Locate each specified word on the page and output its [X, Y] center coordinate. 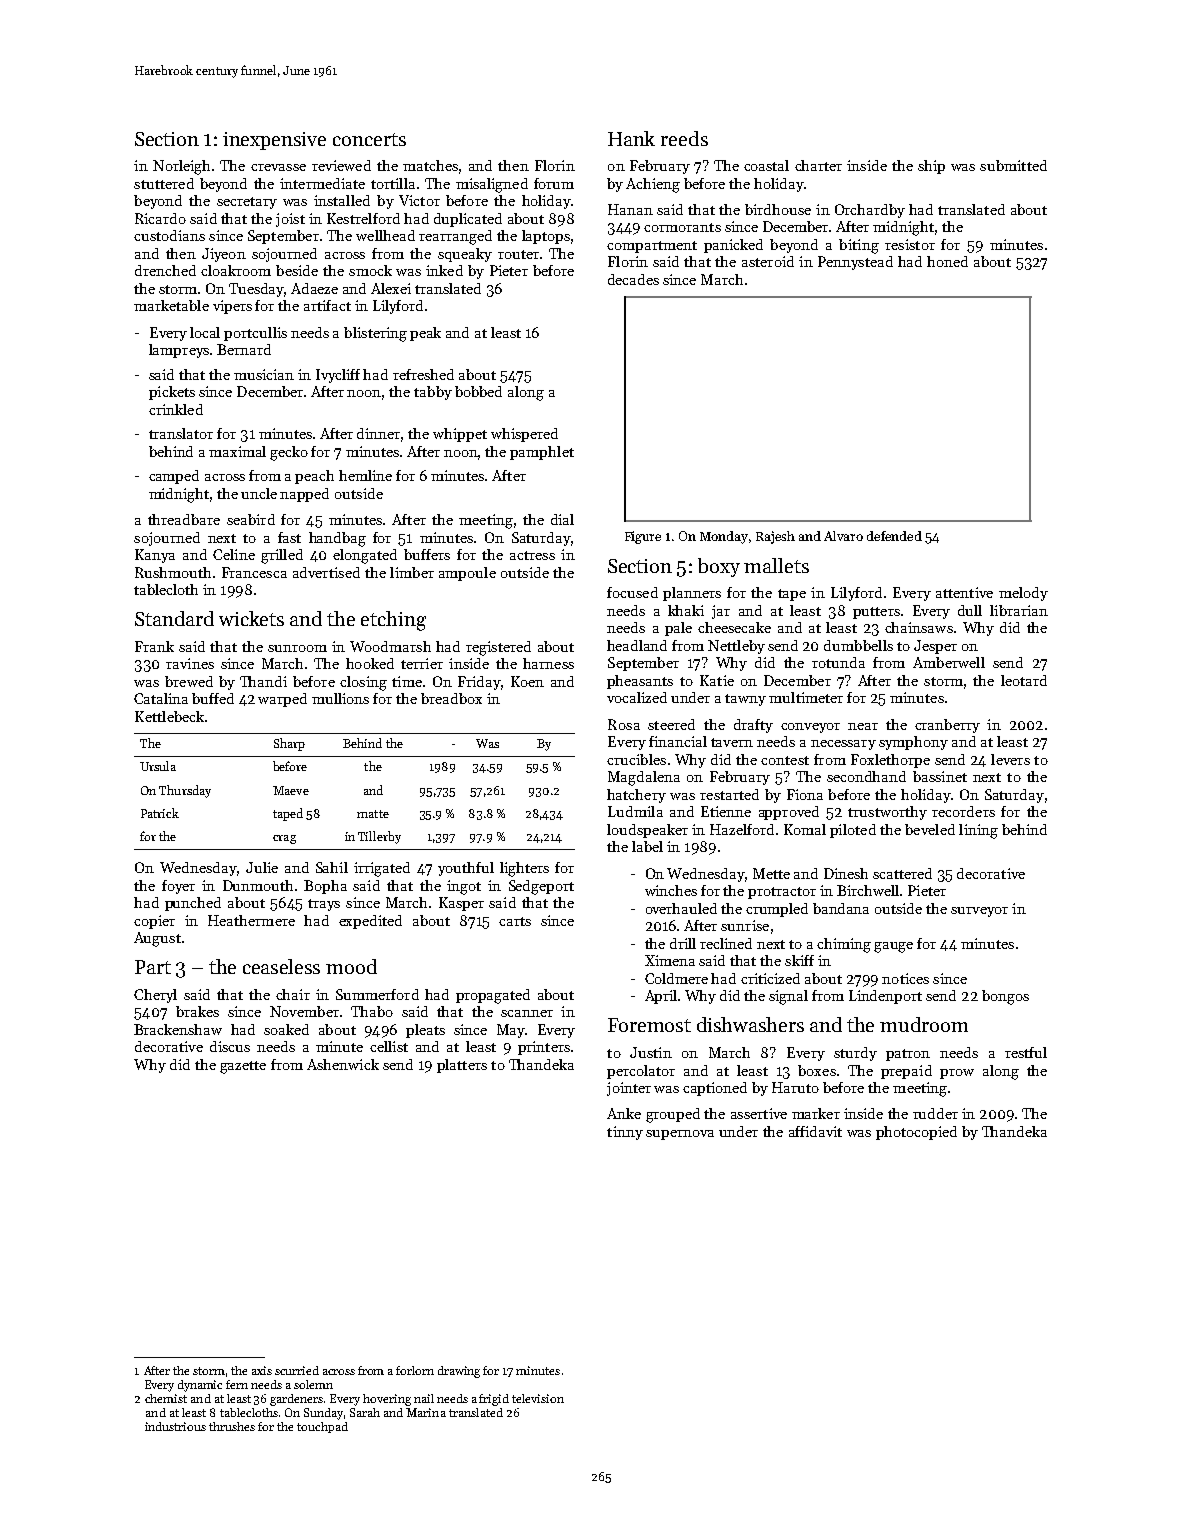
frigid [494, 1400]
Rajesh [775, 537]
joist [290, 220]
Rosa [624, 724]
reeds [684, 138]
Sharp [289, 744]
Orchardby [870, 211]
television [538, 1398]
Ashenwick [343, 1064]
